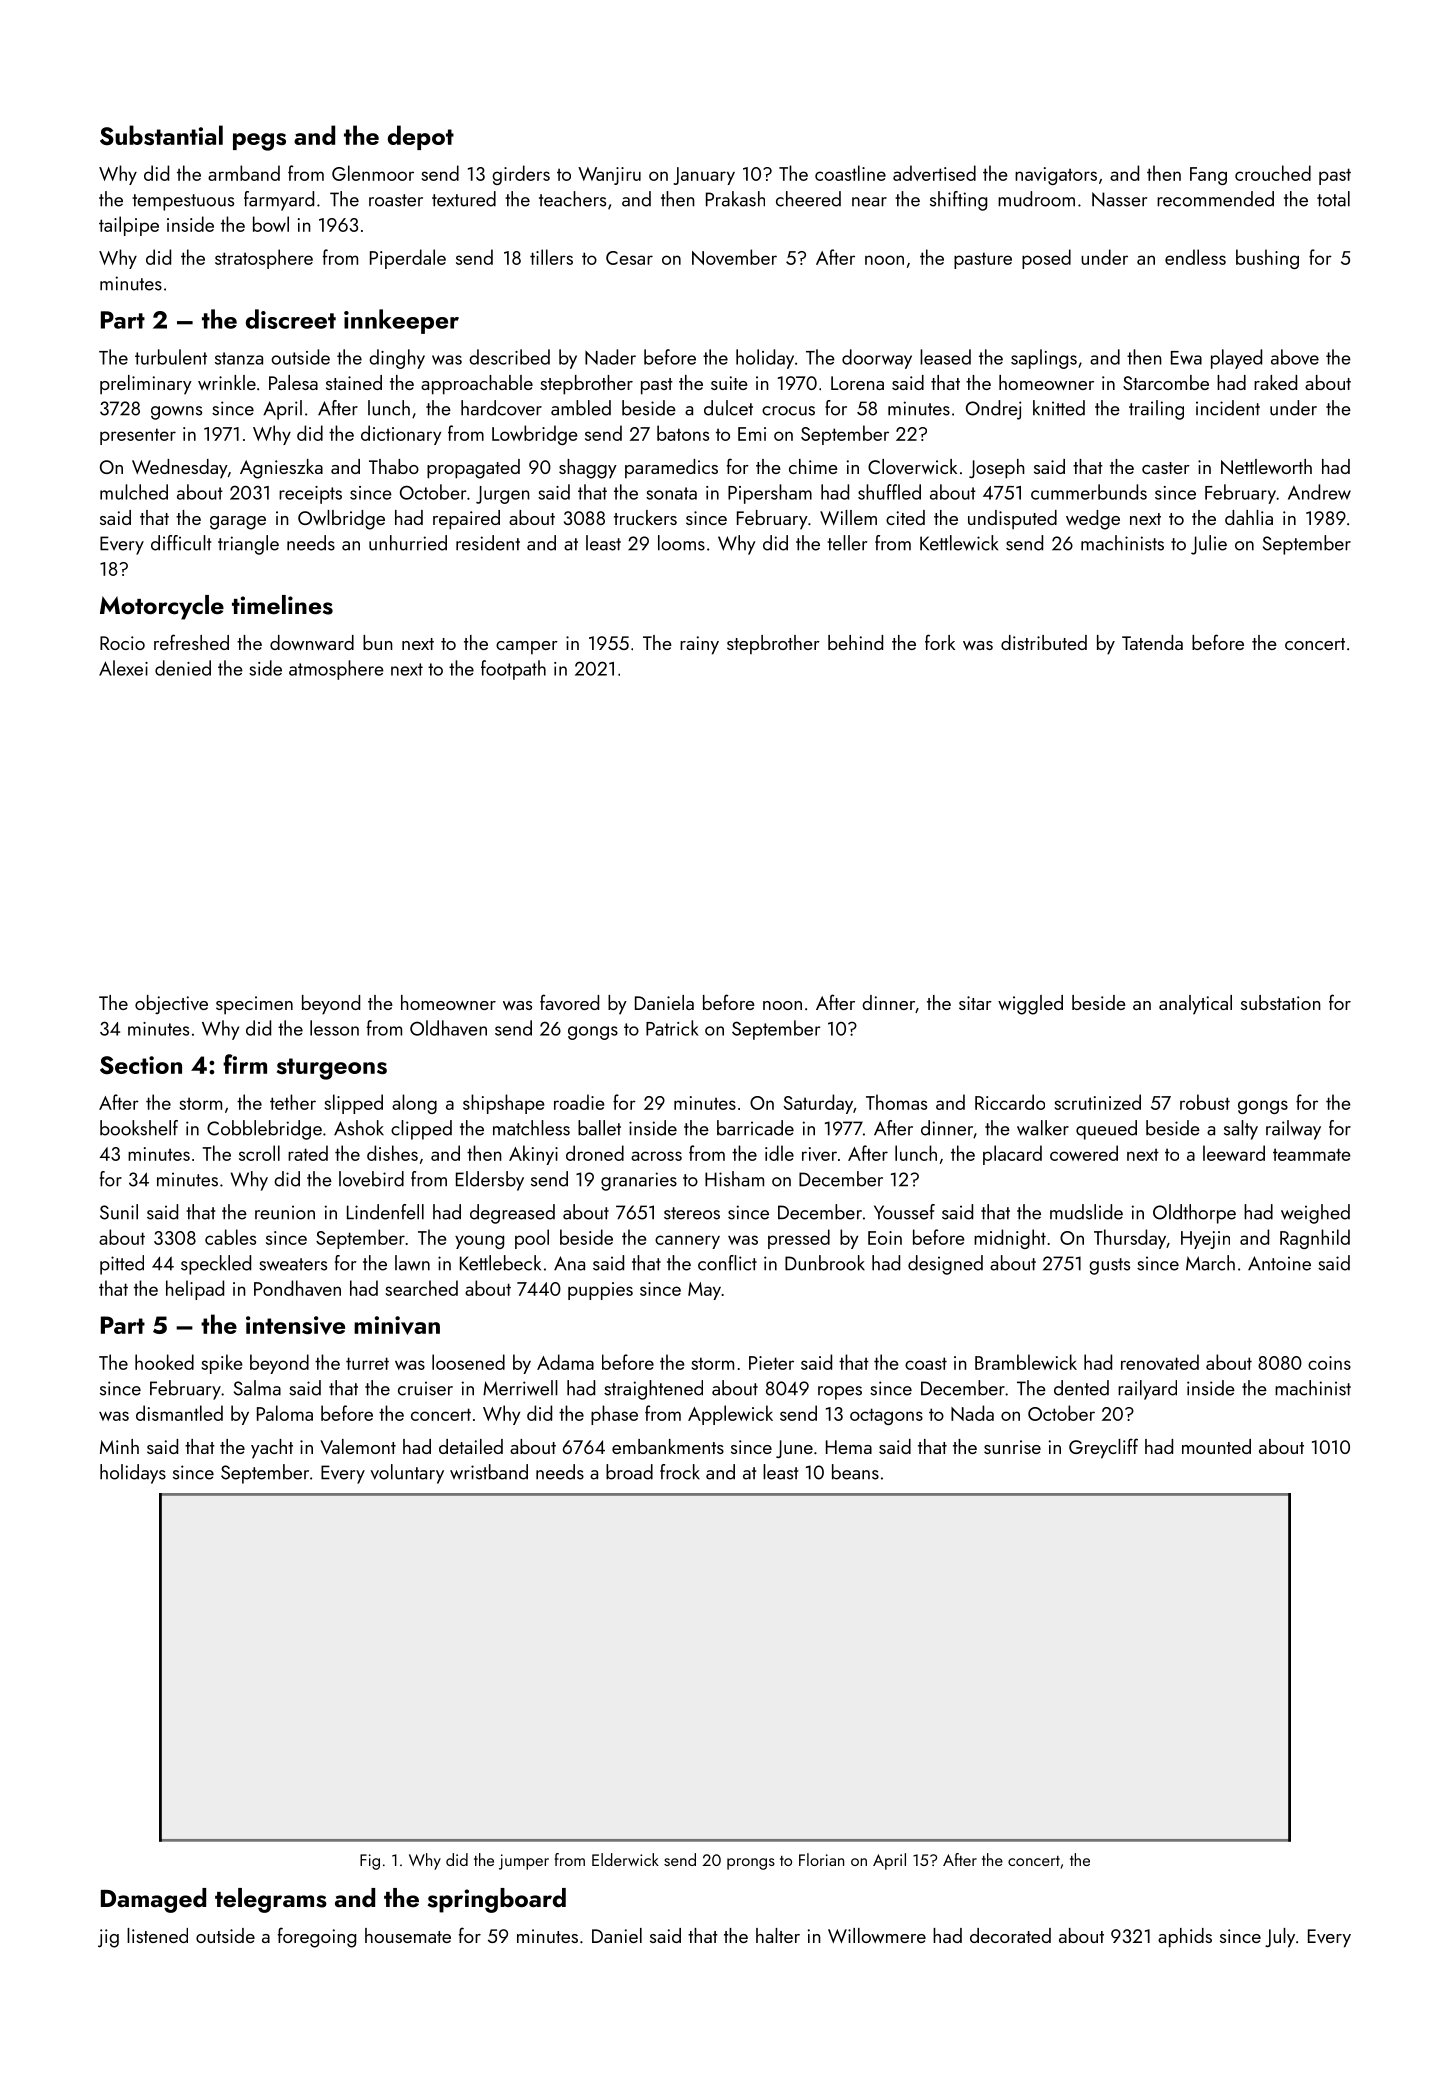 The height and width of the screenshot is (2100, 1450). What do you see at coordinates (849, 1447) in the screenshot?
I see `Hema` at bounding box center [849, 1447].
